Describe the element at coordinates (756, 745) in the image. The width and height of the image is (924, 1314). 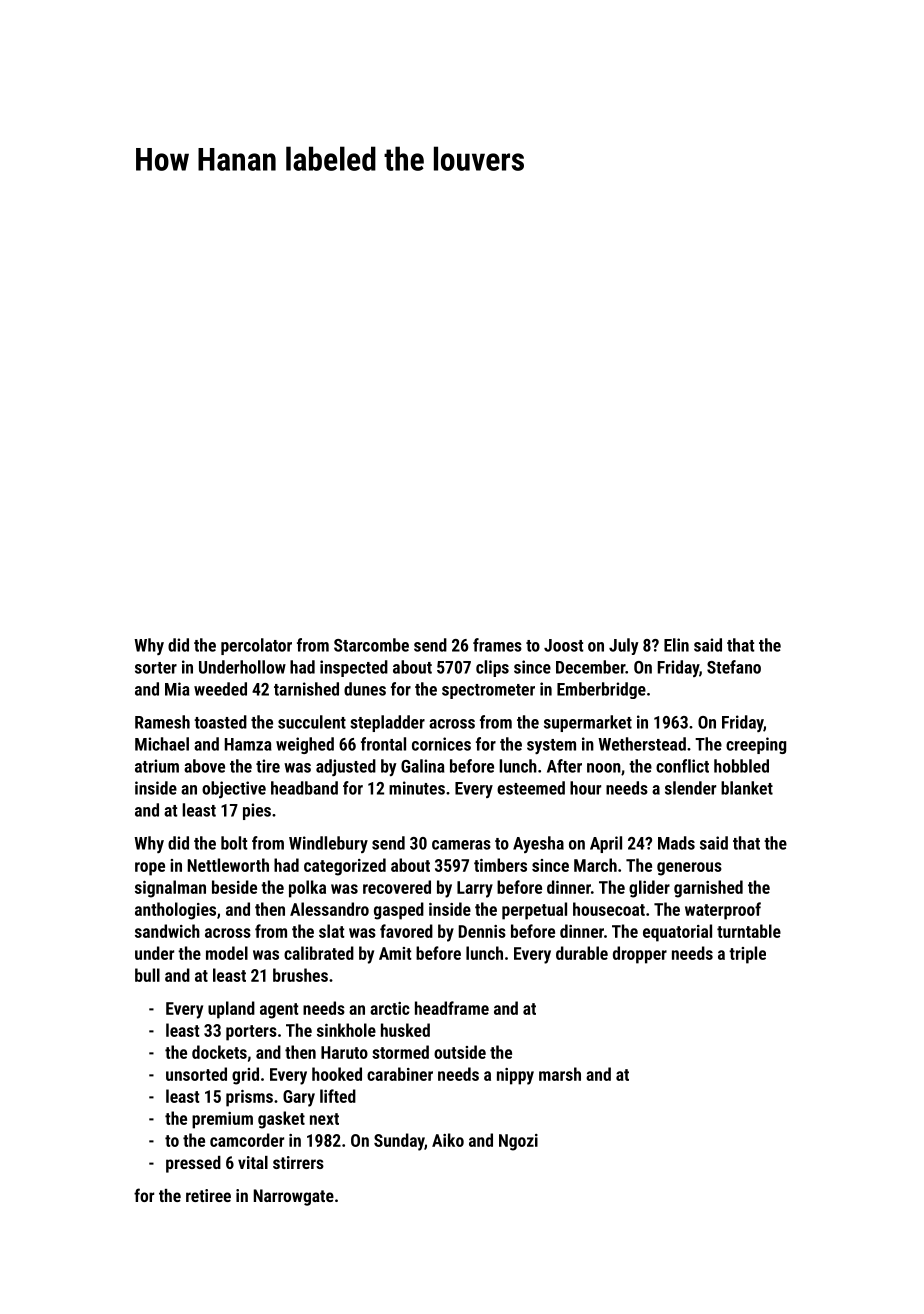
I see `creeping` at that location.
